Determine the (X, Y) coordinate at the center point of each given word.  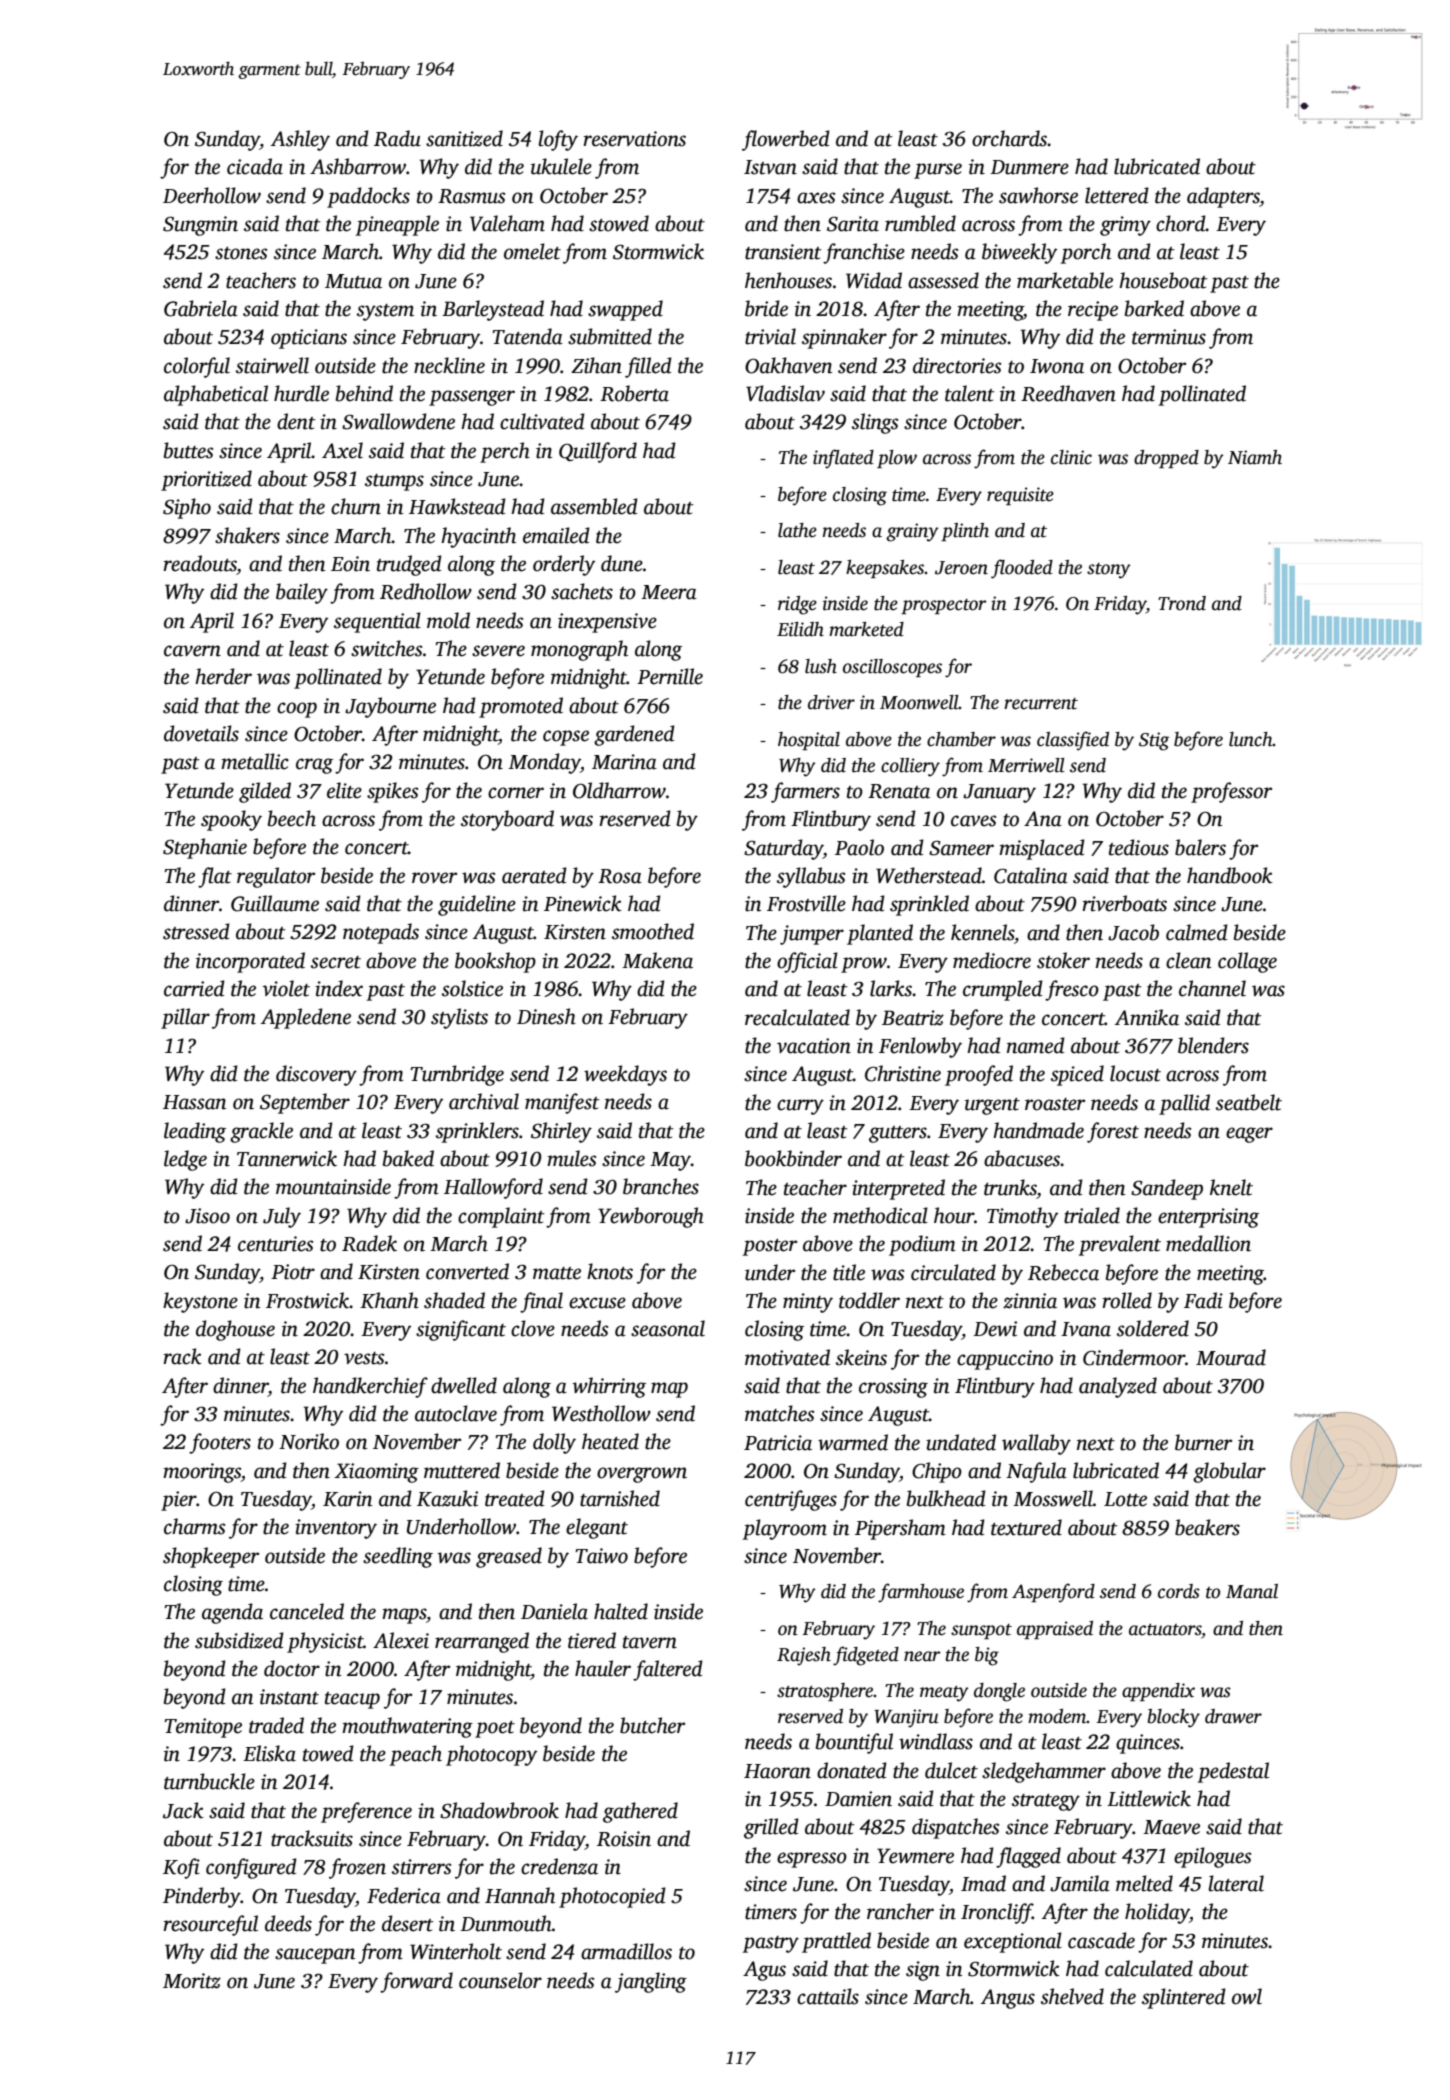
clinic (1071, 457)
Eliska (269, 1753)
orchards (1010, 138)
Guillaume (275, 903)
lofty (558, 140)
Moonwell (919, 702)
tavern (650, 1642)
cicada (255, 166)
